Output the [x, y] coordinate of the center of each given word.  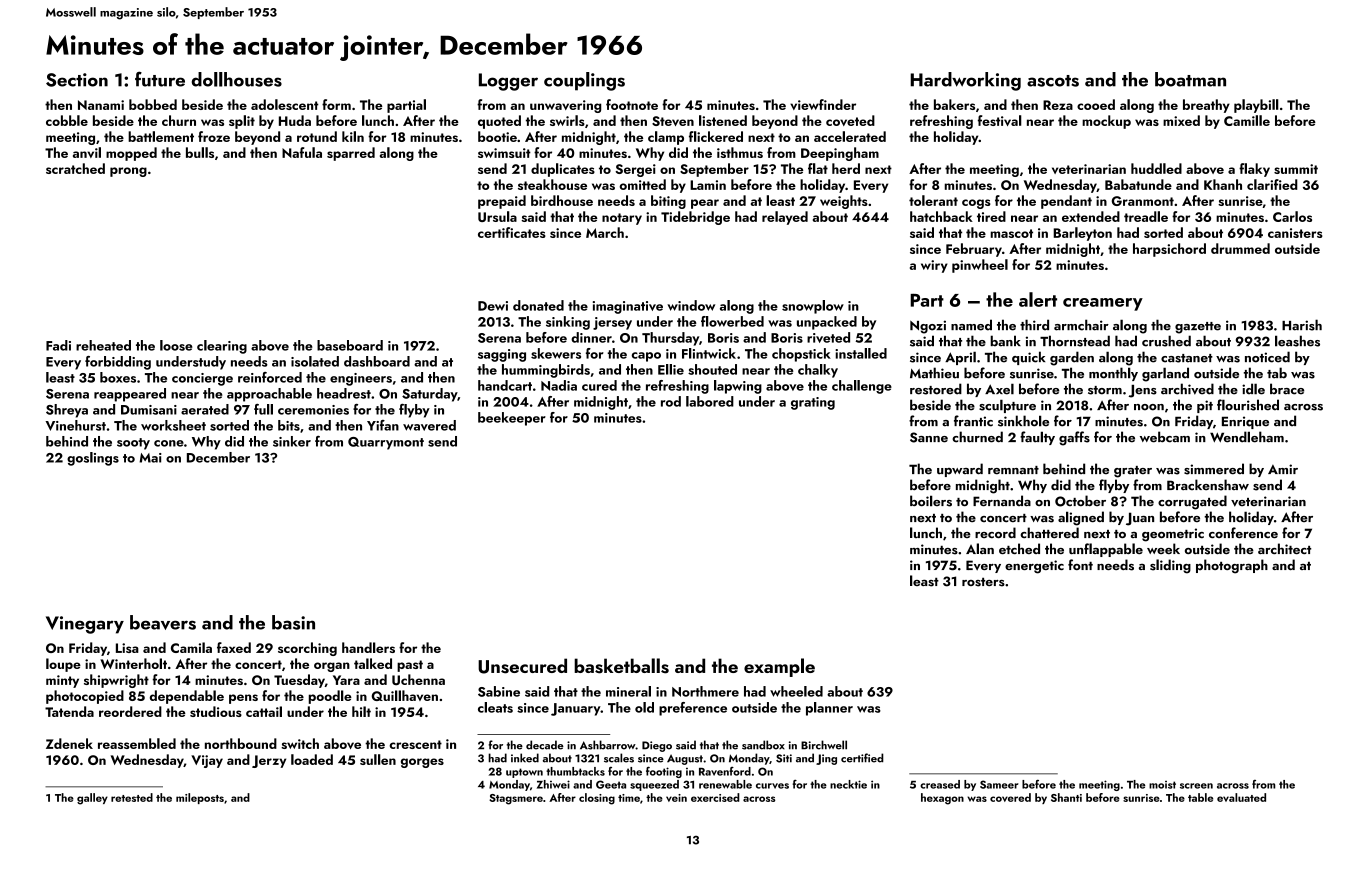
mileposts [200, 798]
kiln [353, 136]
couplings [584, 81]
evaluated [1241, 797]
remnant [1013, 470]
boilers [931, 501]
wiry [934, 266]
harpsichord [1169, 250]
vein [676, 798]
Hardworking [965, 81]
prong [128, 172]
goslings [93, 459]
